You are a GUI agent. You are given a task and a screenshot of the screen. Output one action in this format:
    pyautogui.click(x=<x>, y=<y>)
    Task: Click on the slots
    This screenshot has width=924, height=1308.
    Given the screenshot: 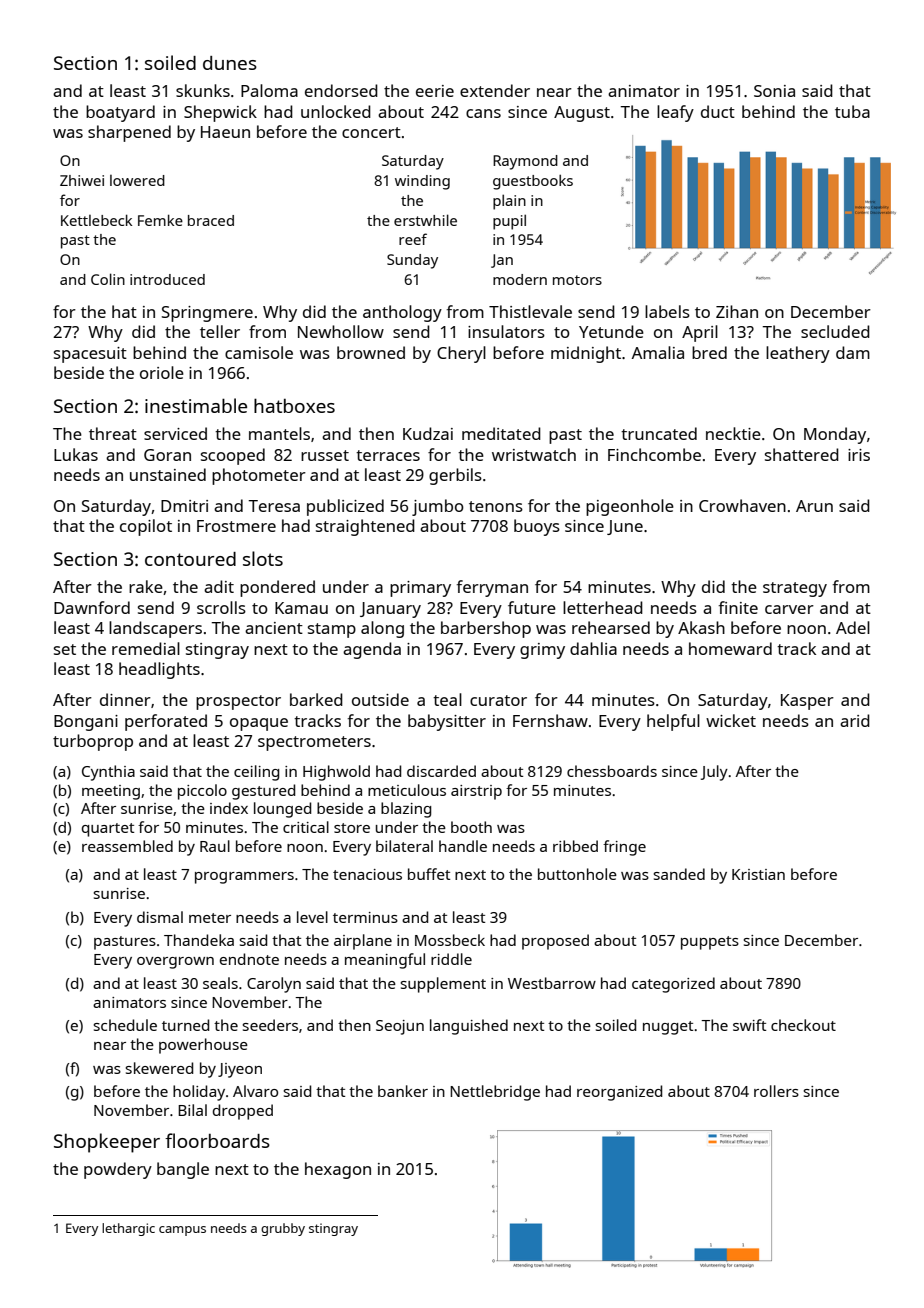 What is the action you would take?
    pyautogui.click(x=263, y=558)
